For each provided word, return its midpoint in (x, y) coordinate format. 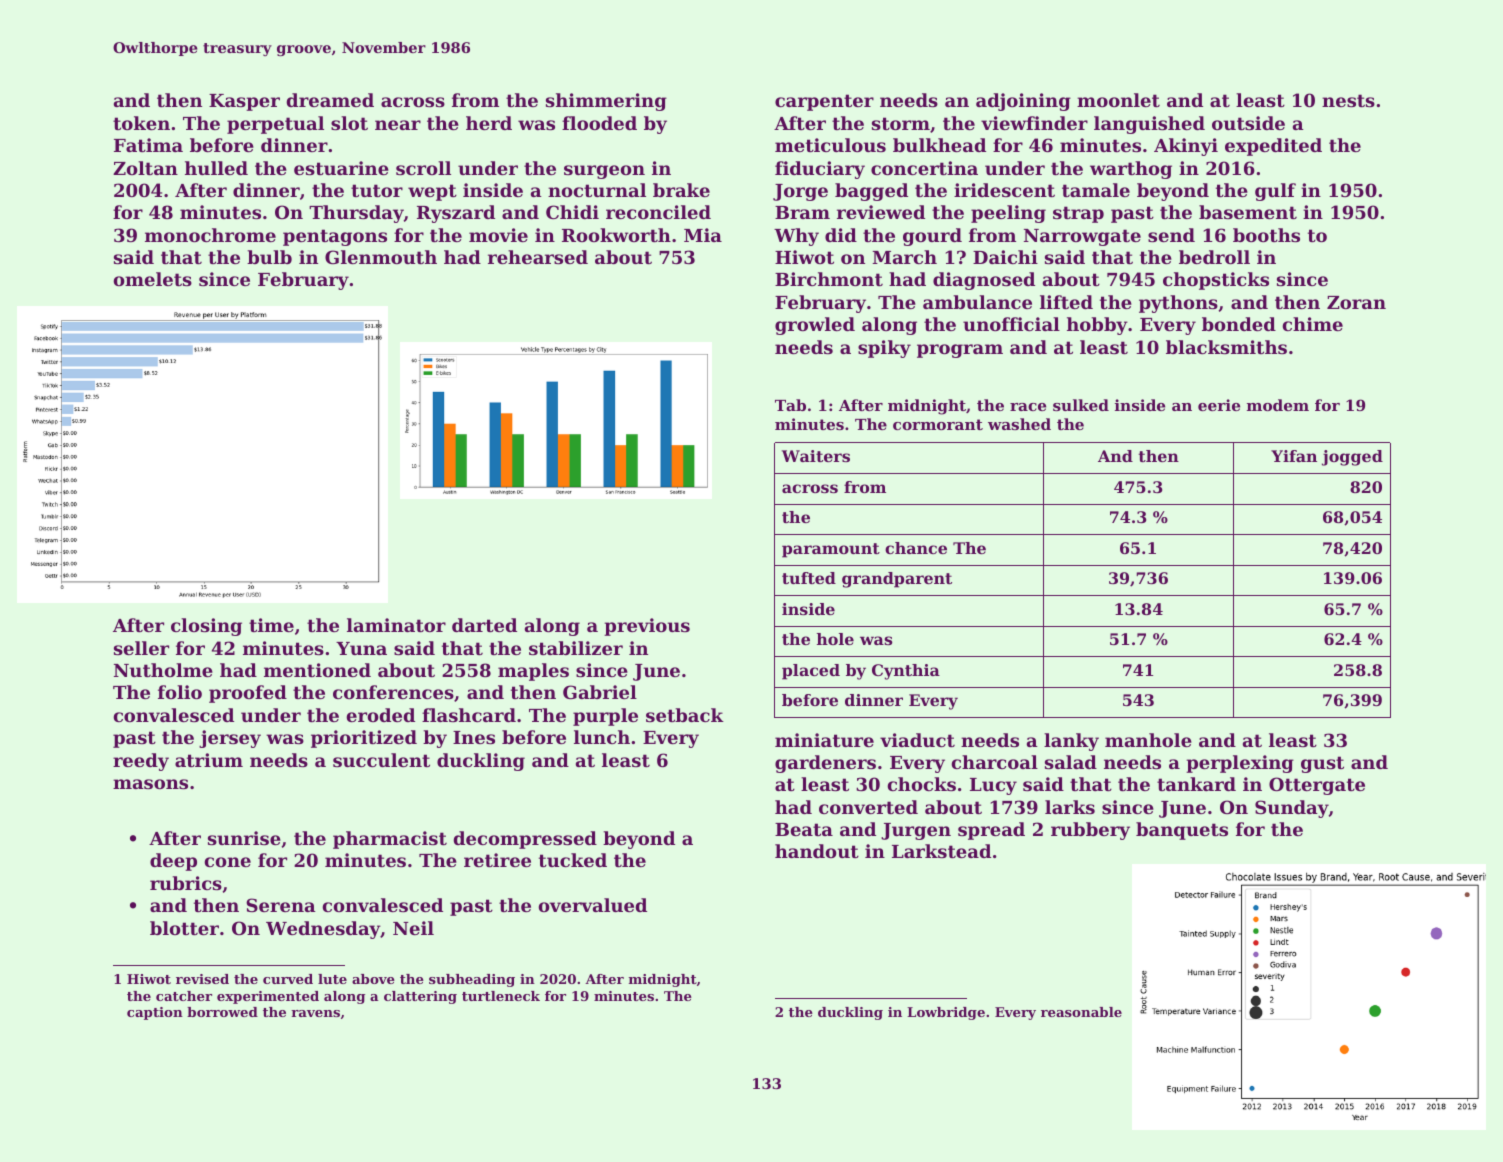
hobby (1097, 326)
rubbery (1090, 831)
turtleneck (501, 996)
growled (815, 326)
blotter (184, 928)
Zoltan (145, 168)
